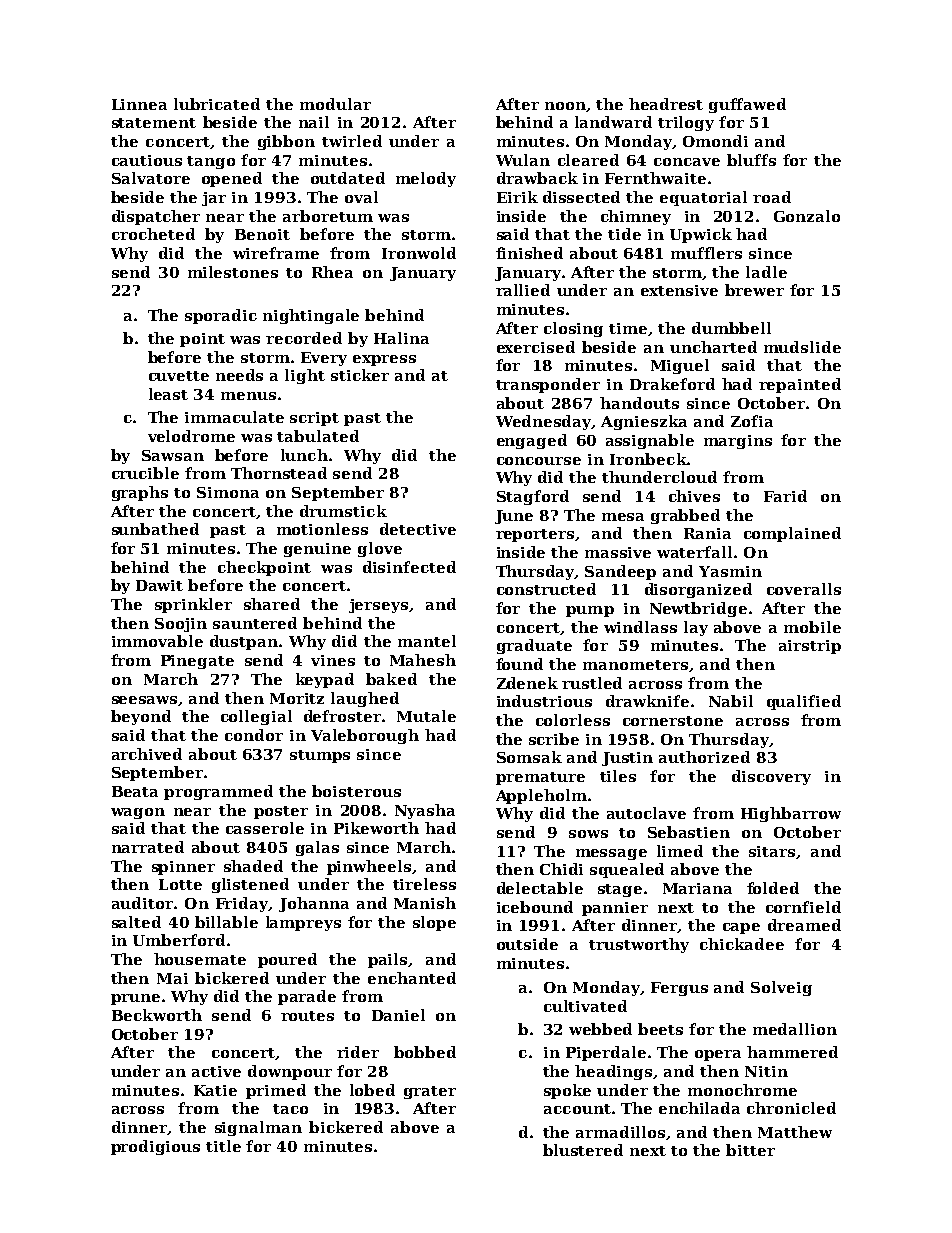 This image has width=952, height=1233. I want to click on Drakeford, so click(672, 384).
